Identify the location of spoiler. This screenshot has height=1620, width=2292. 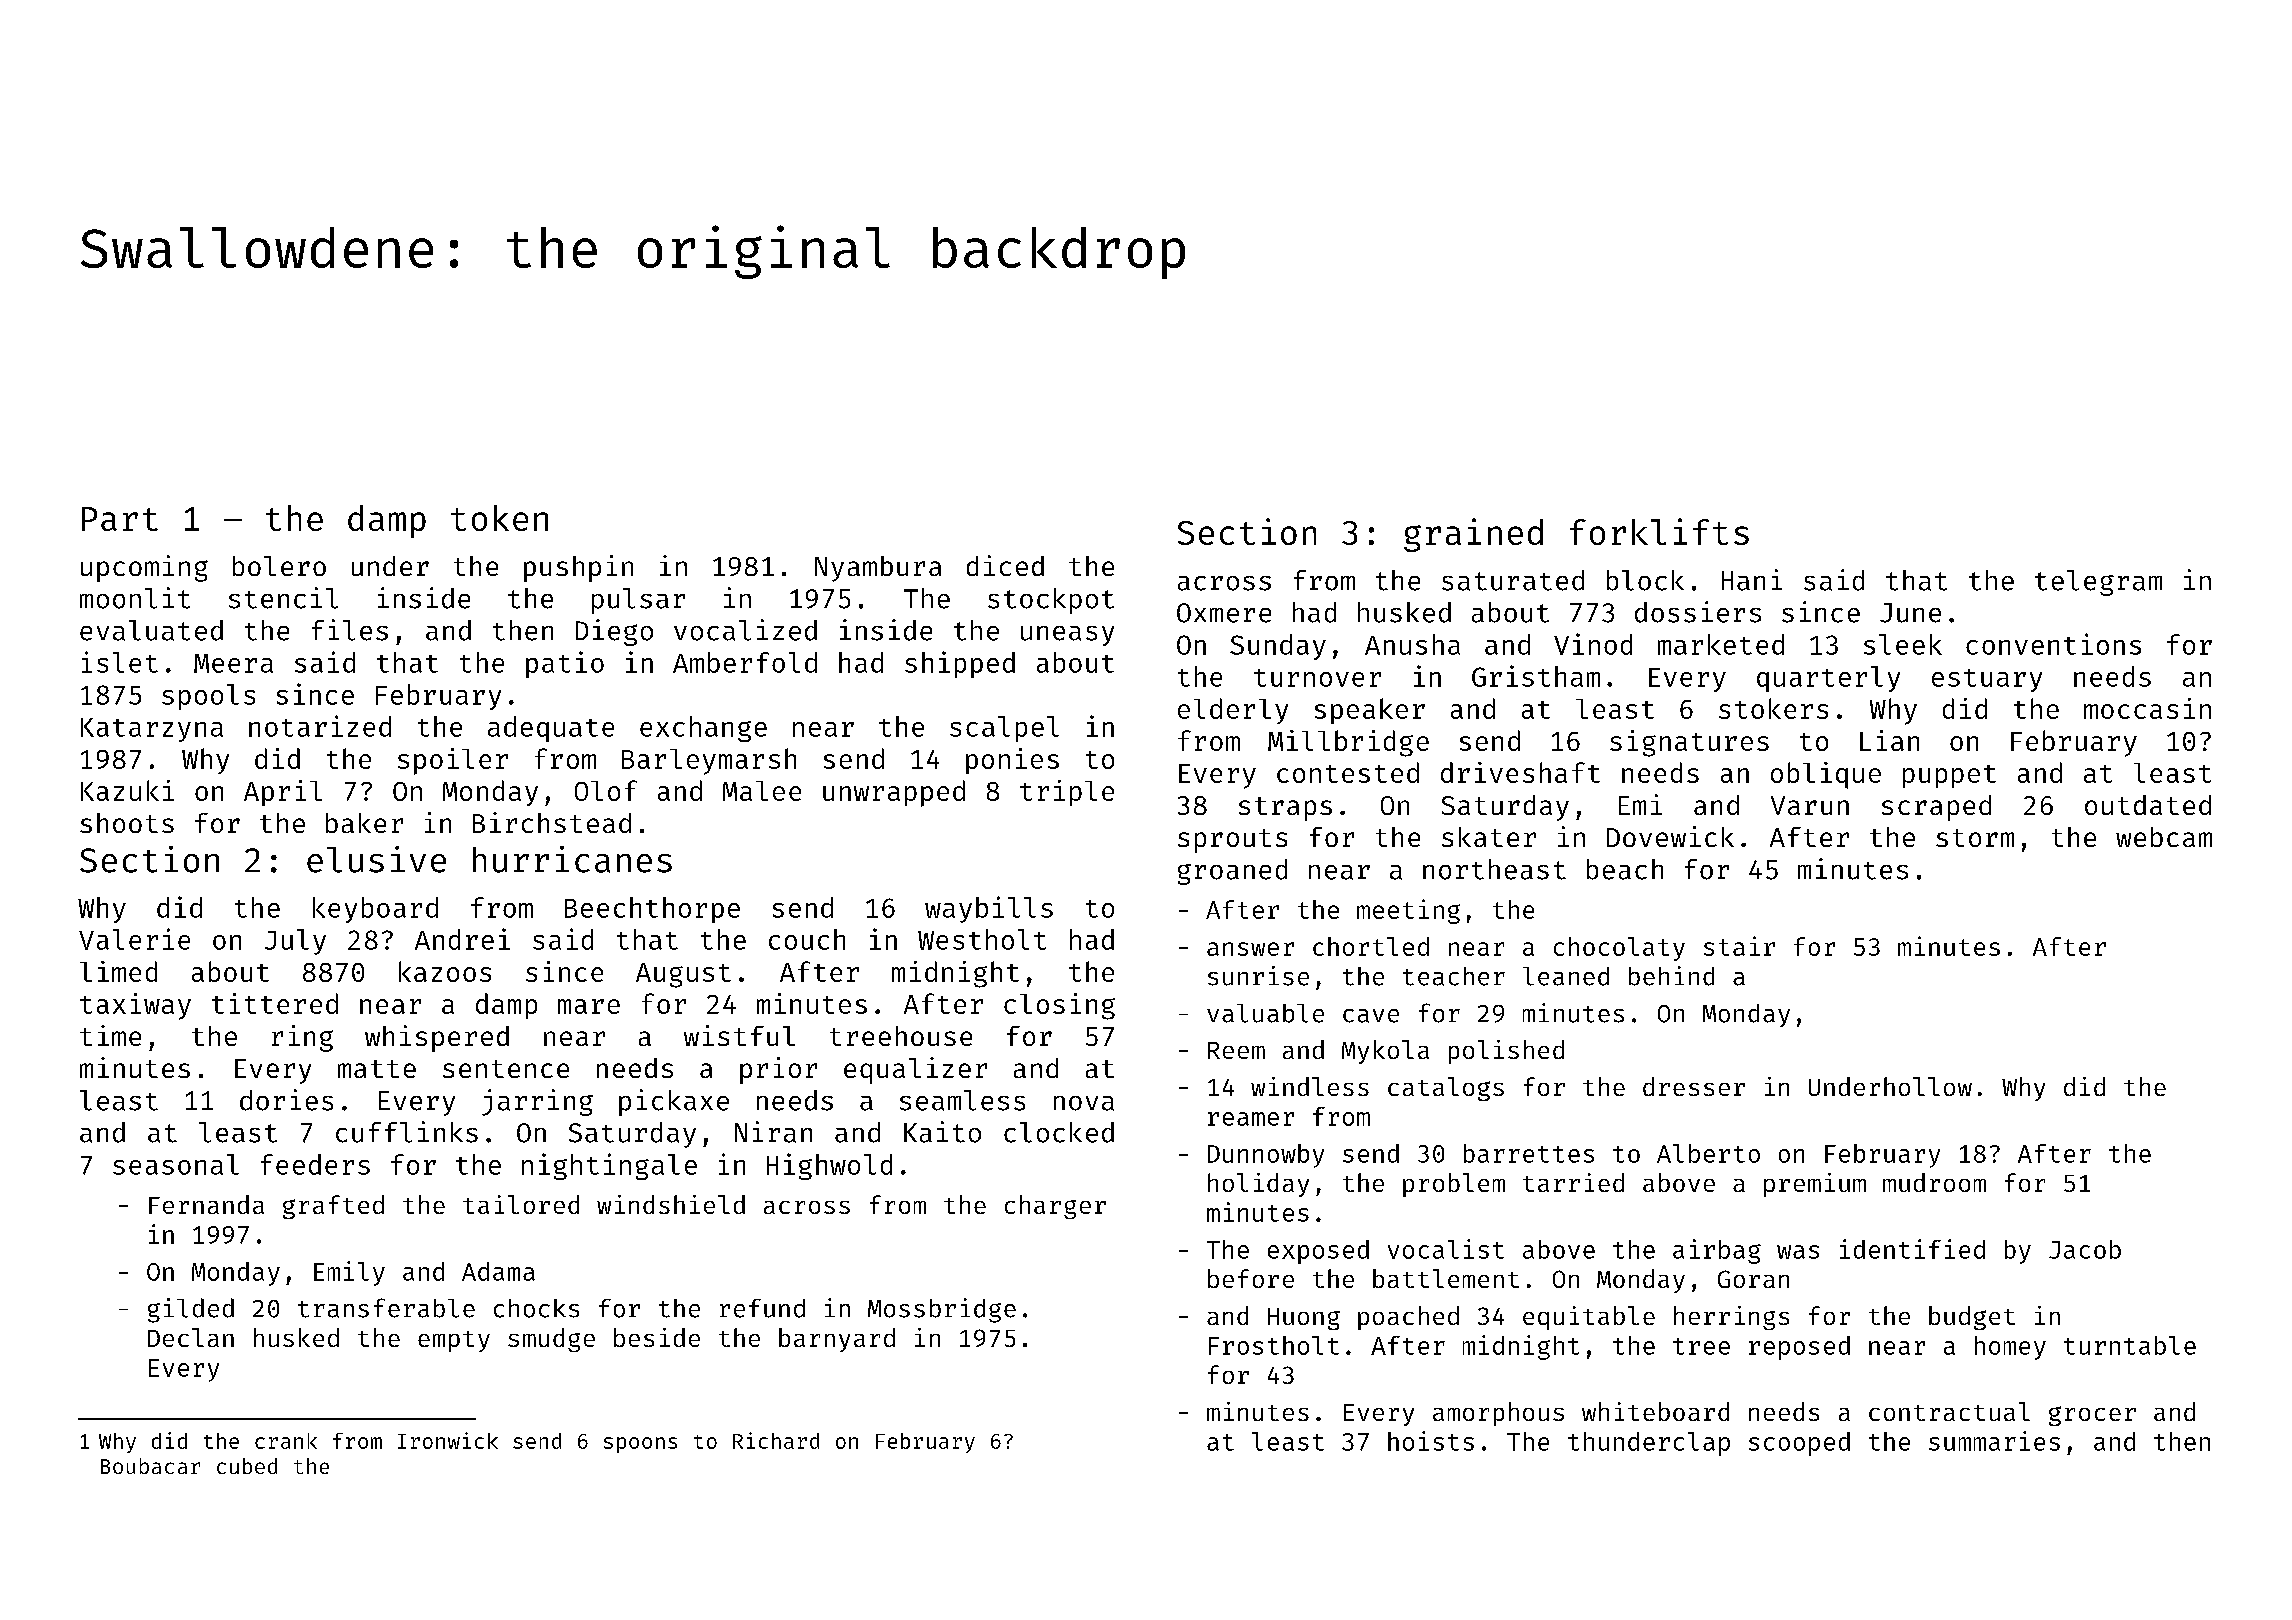
(453, 761).
